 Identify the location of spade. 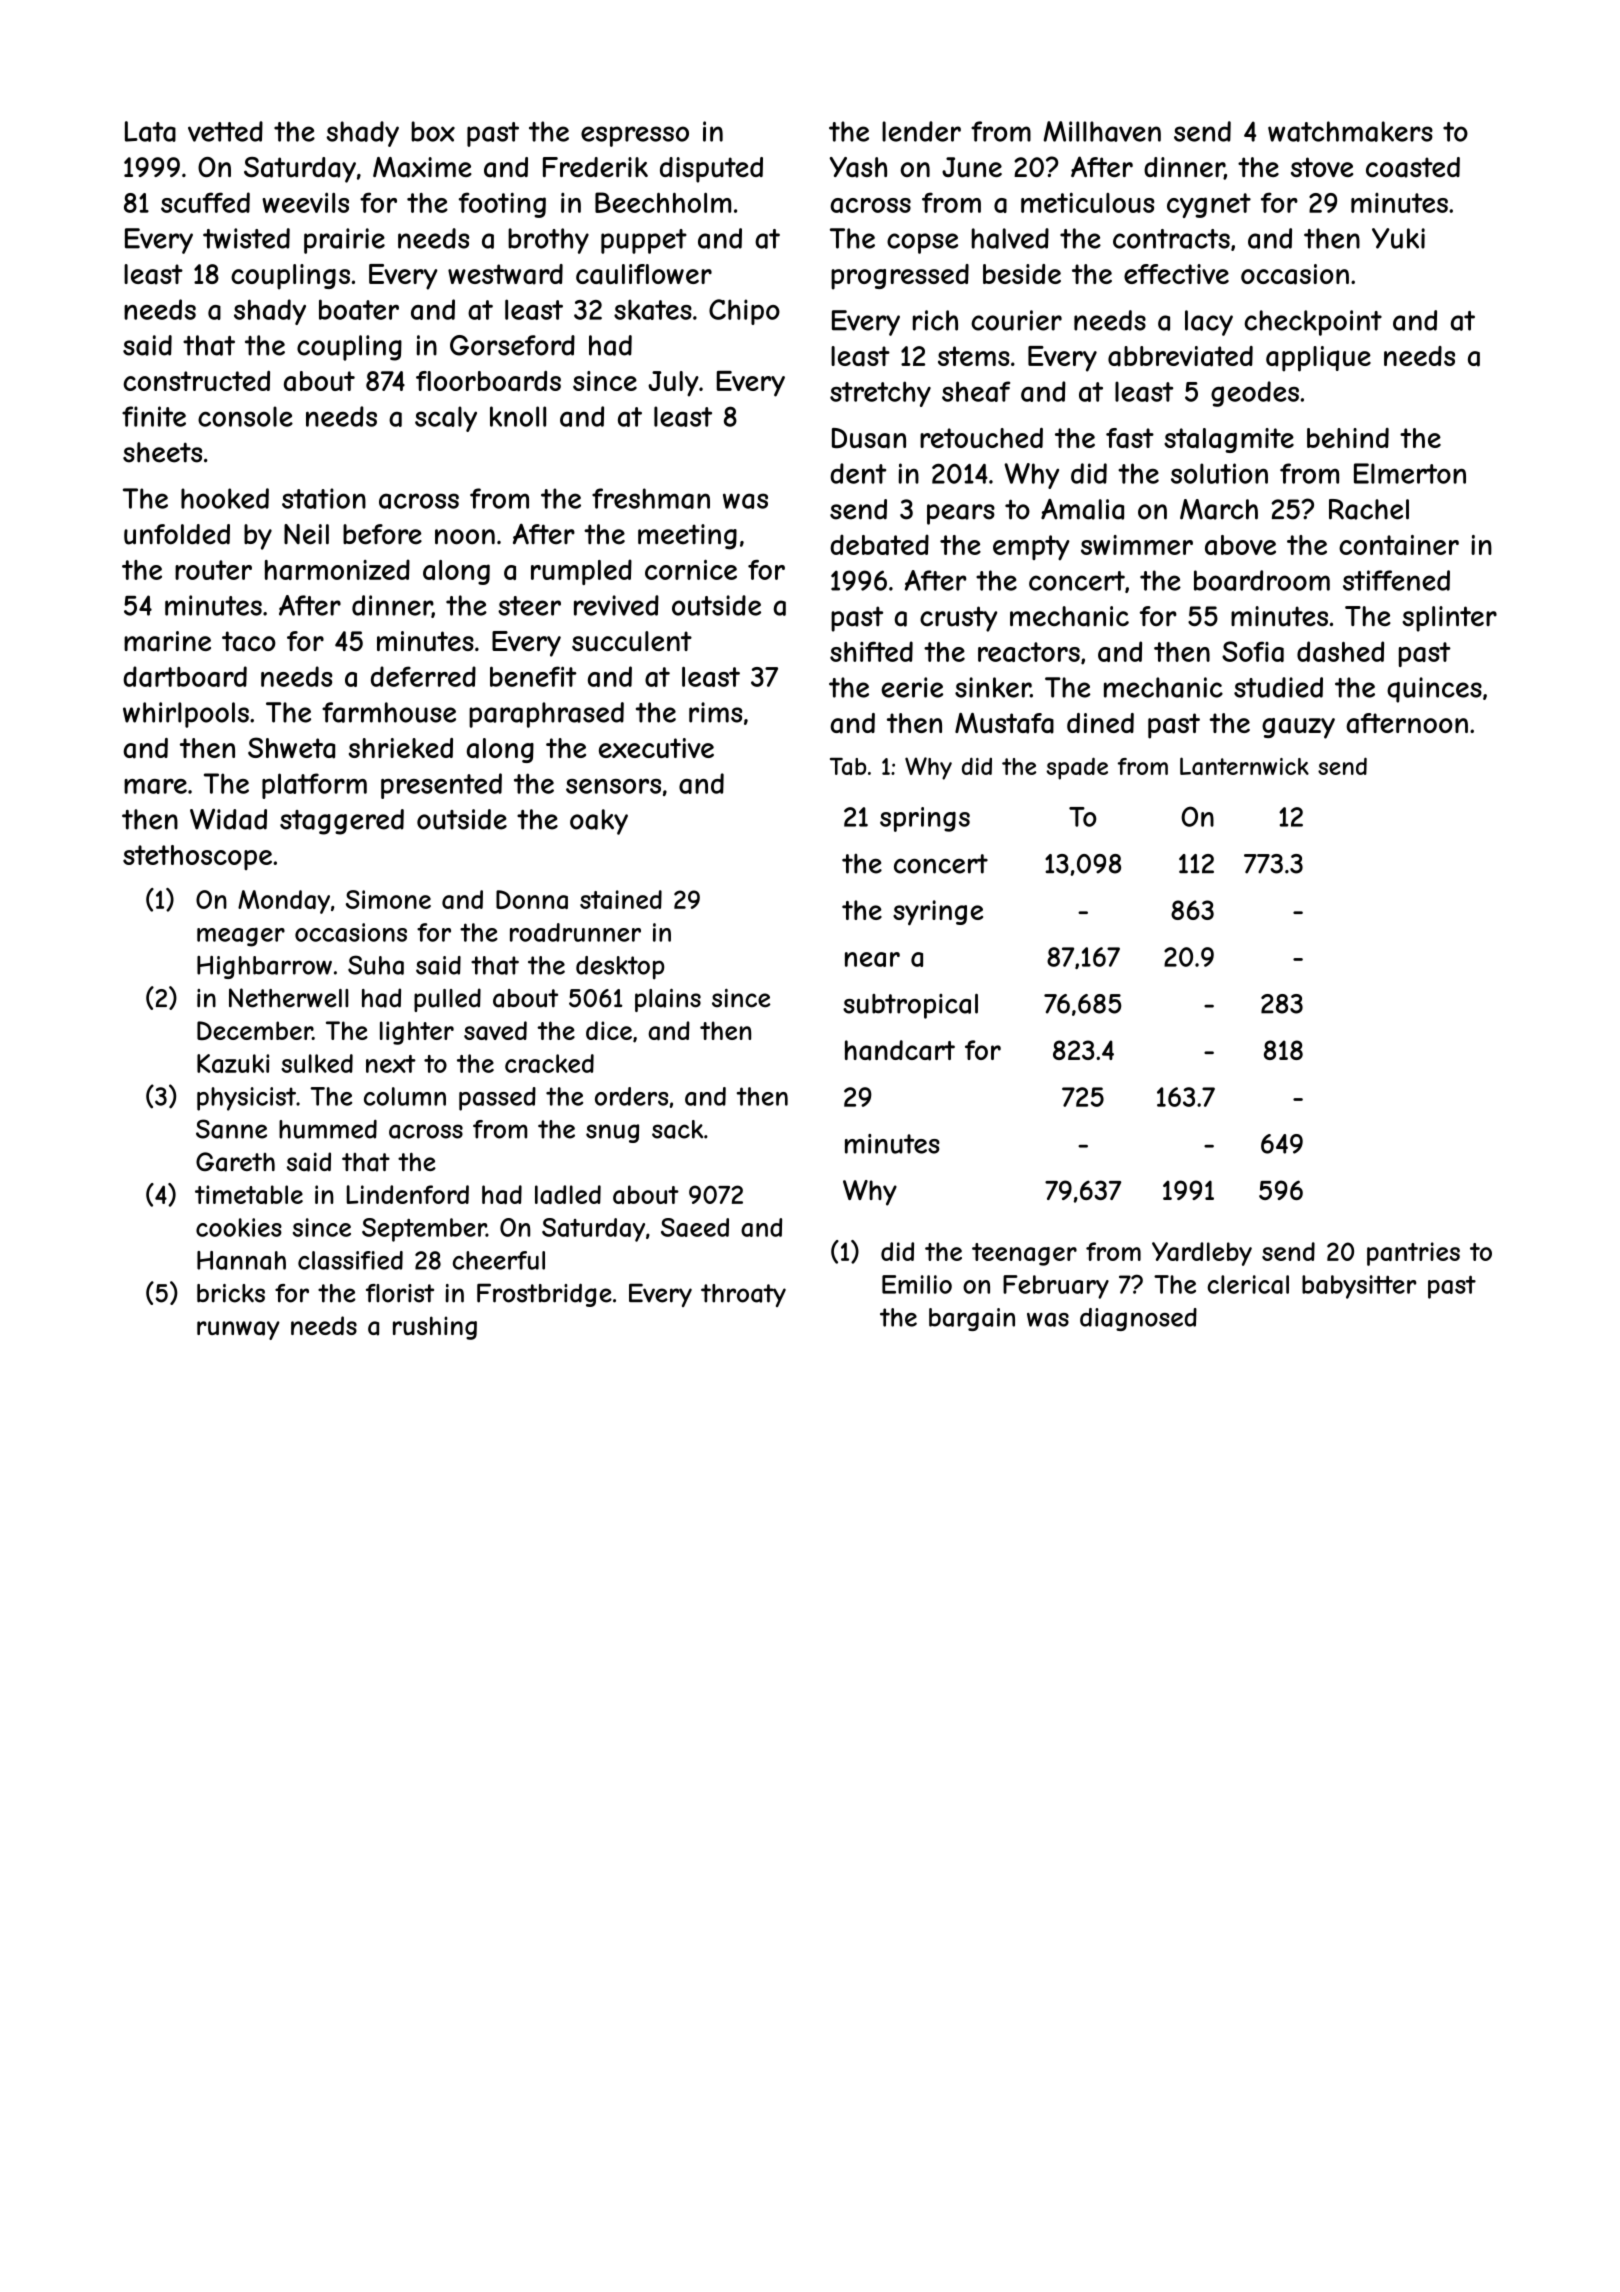
(1077, 768).
